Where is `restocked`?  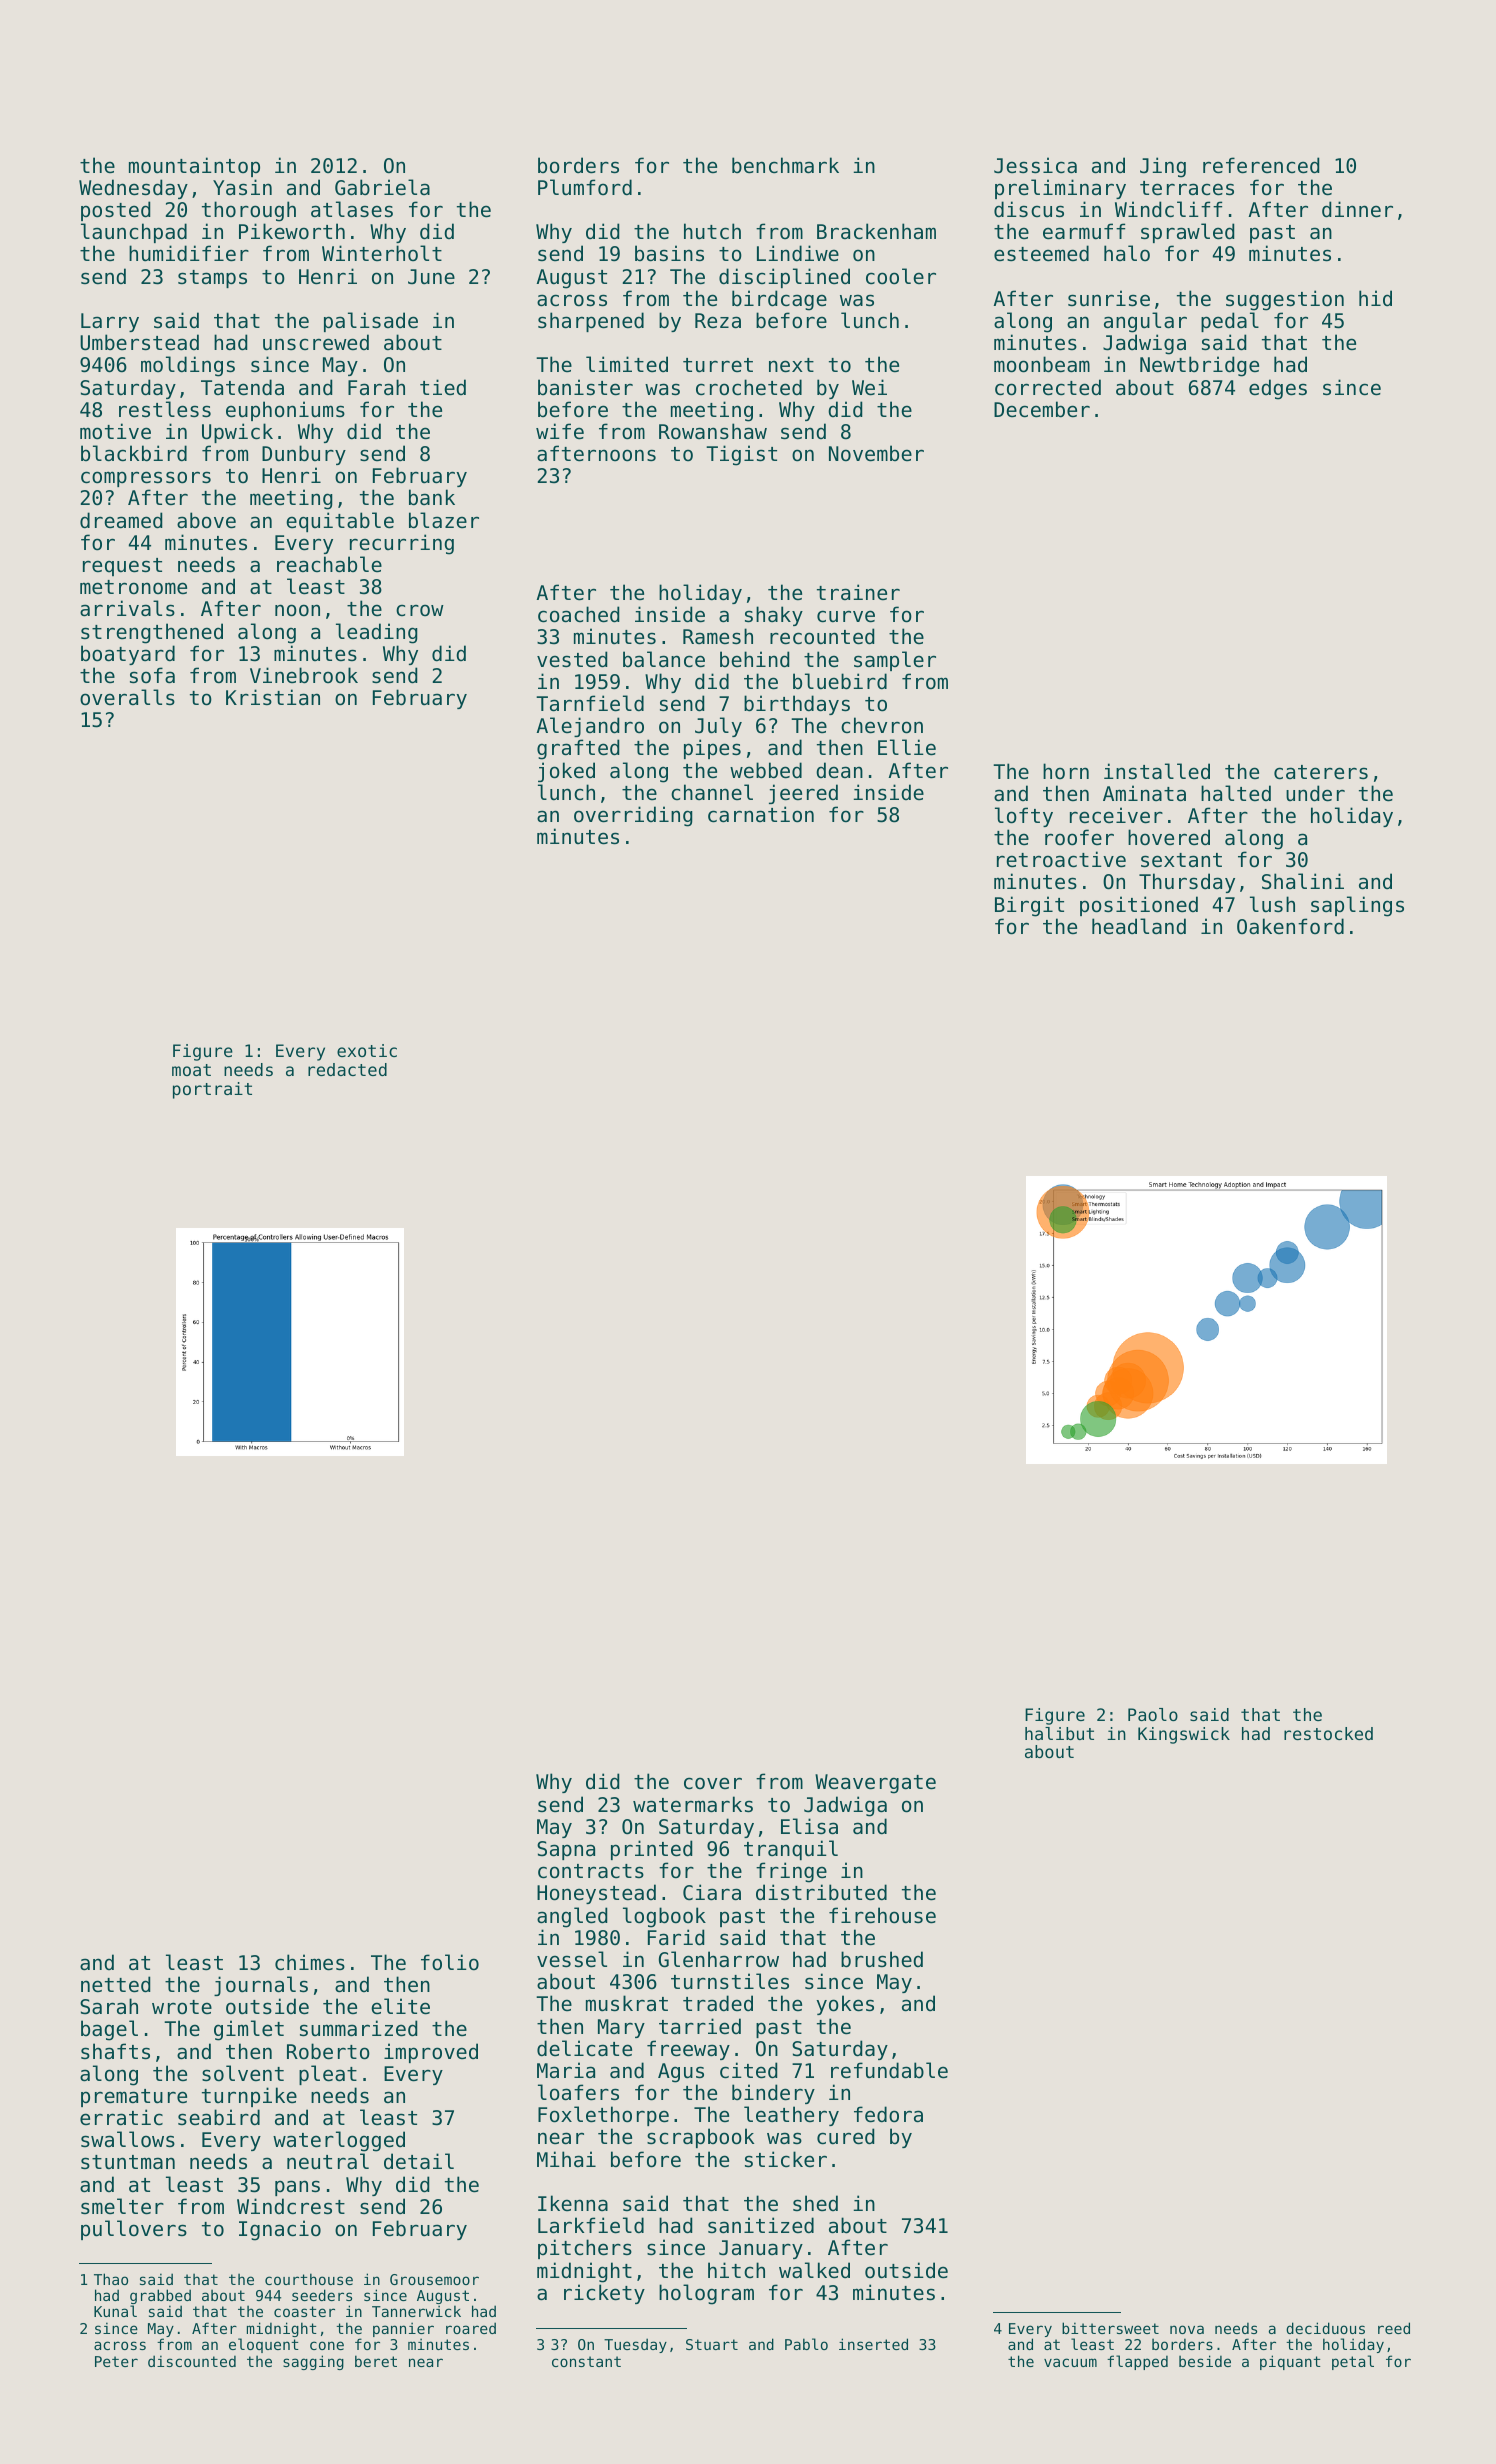 restocked is located at coordinates (1328, 1733).
